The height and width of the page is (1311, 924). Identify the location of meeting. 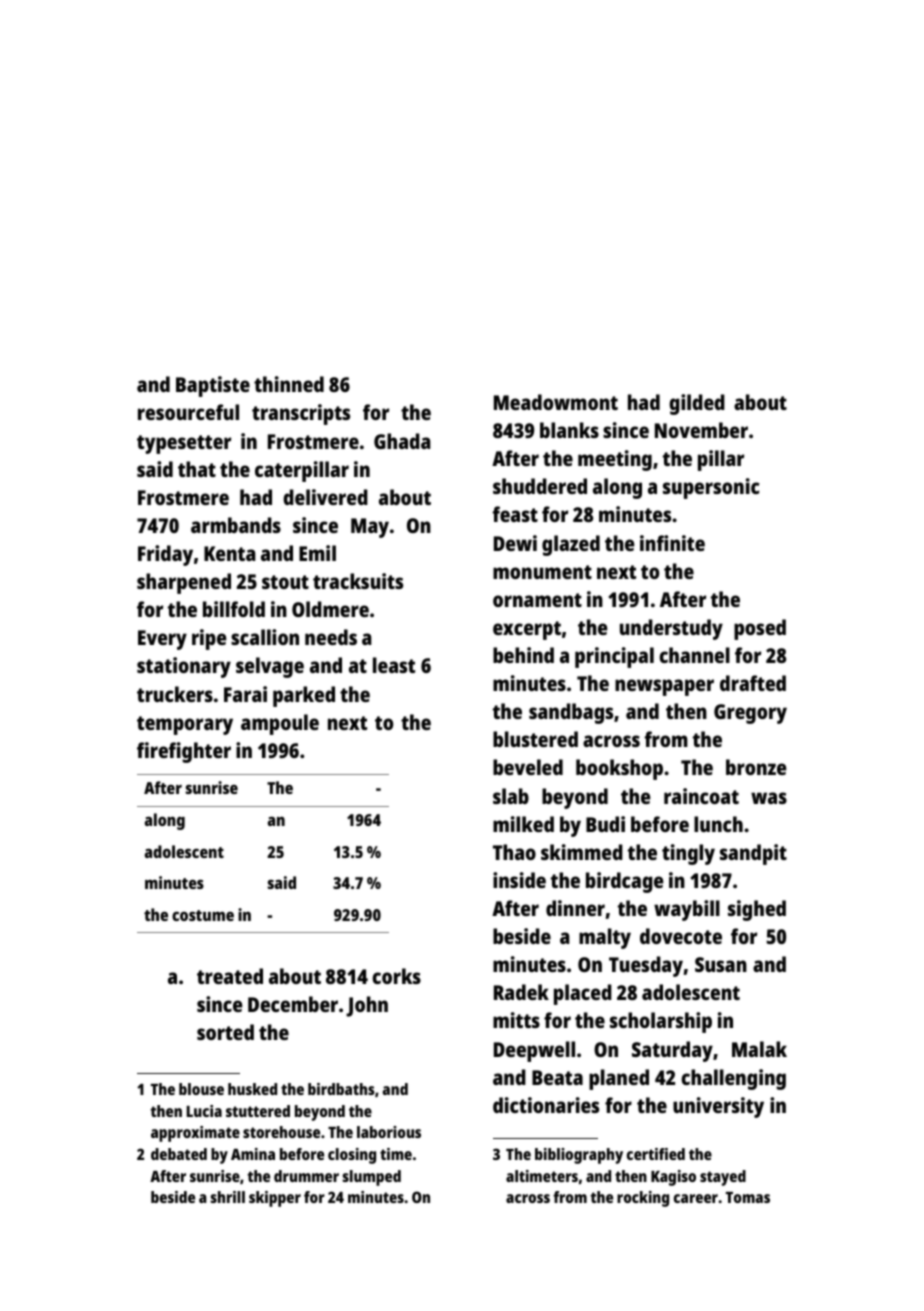
(615, 460).
